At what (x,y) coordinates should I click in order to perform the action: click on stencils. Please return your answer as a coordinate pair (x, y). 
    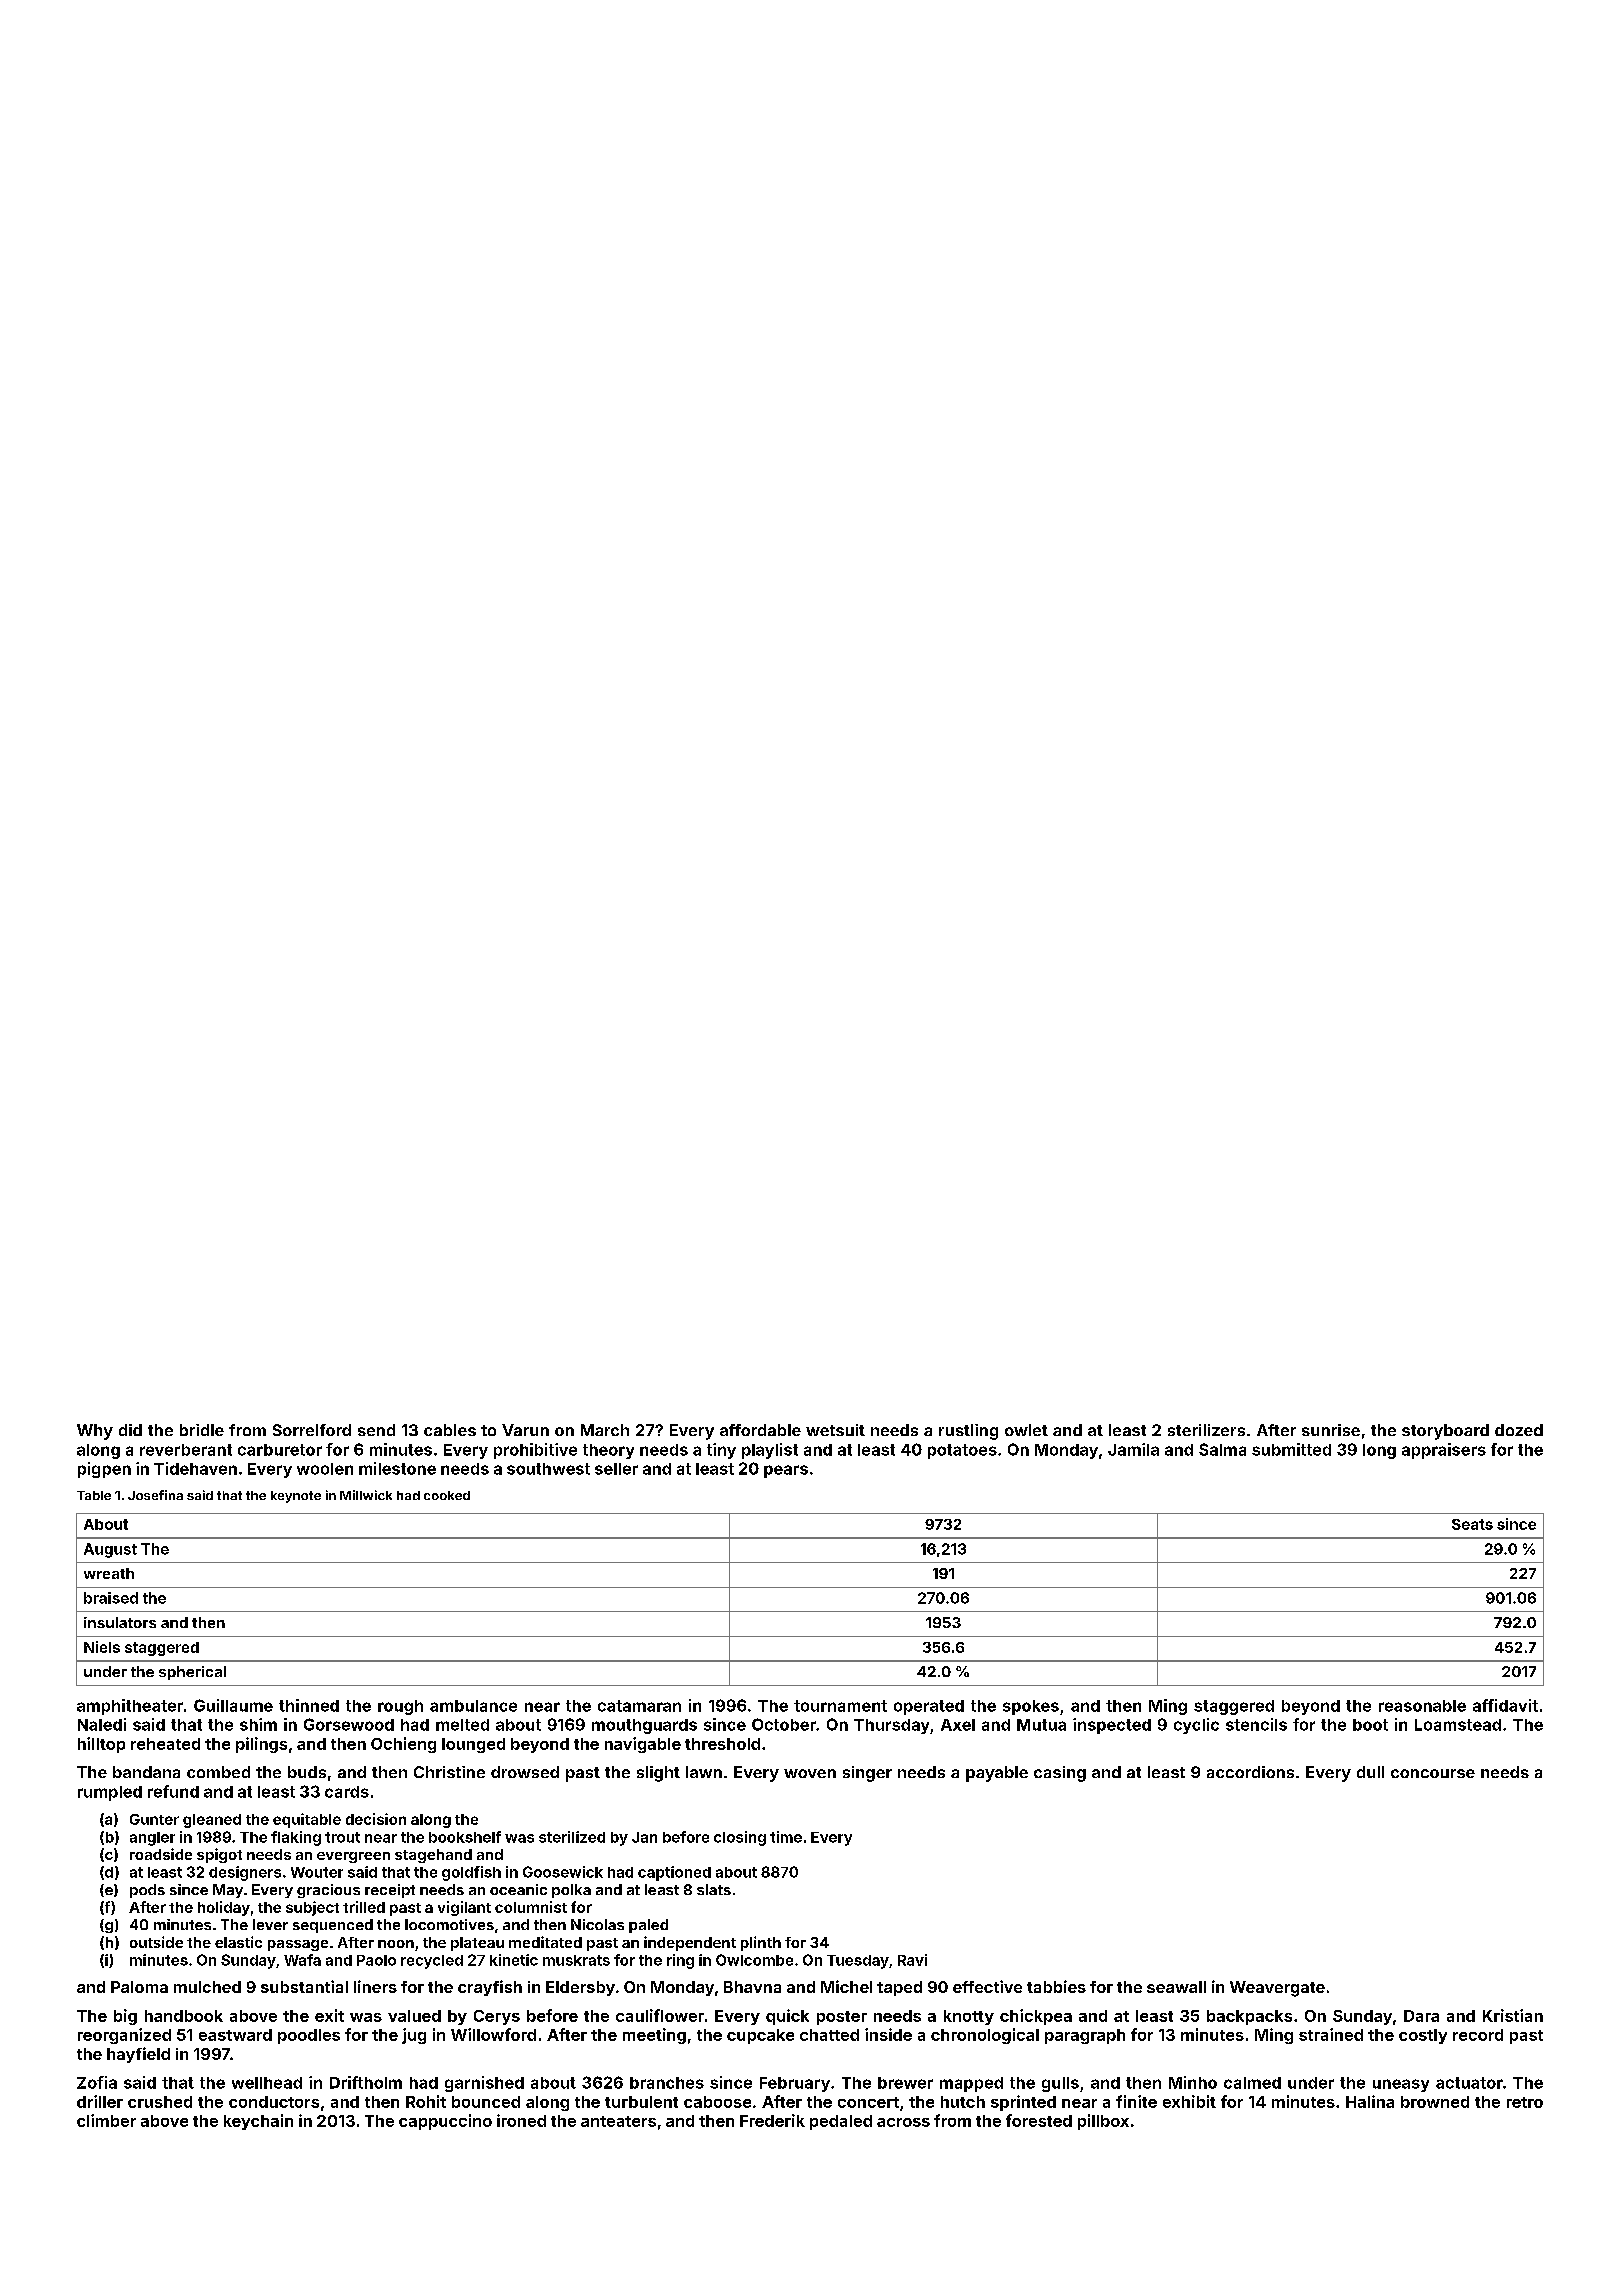
    Looking at the image, I should click on (1256, 1724).
